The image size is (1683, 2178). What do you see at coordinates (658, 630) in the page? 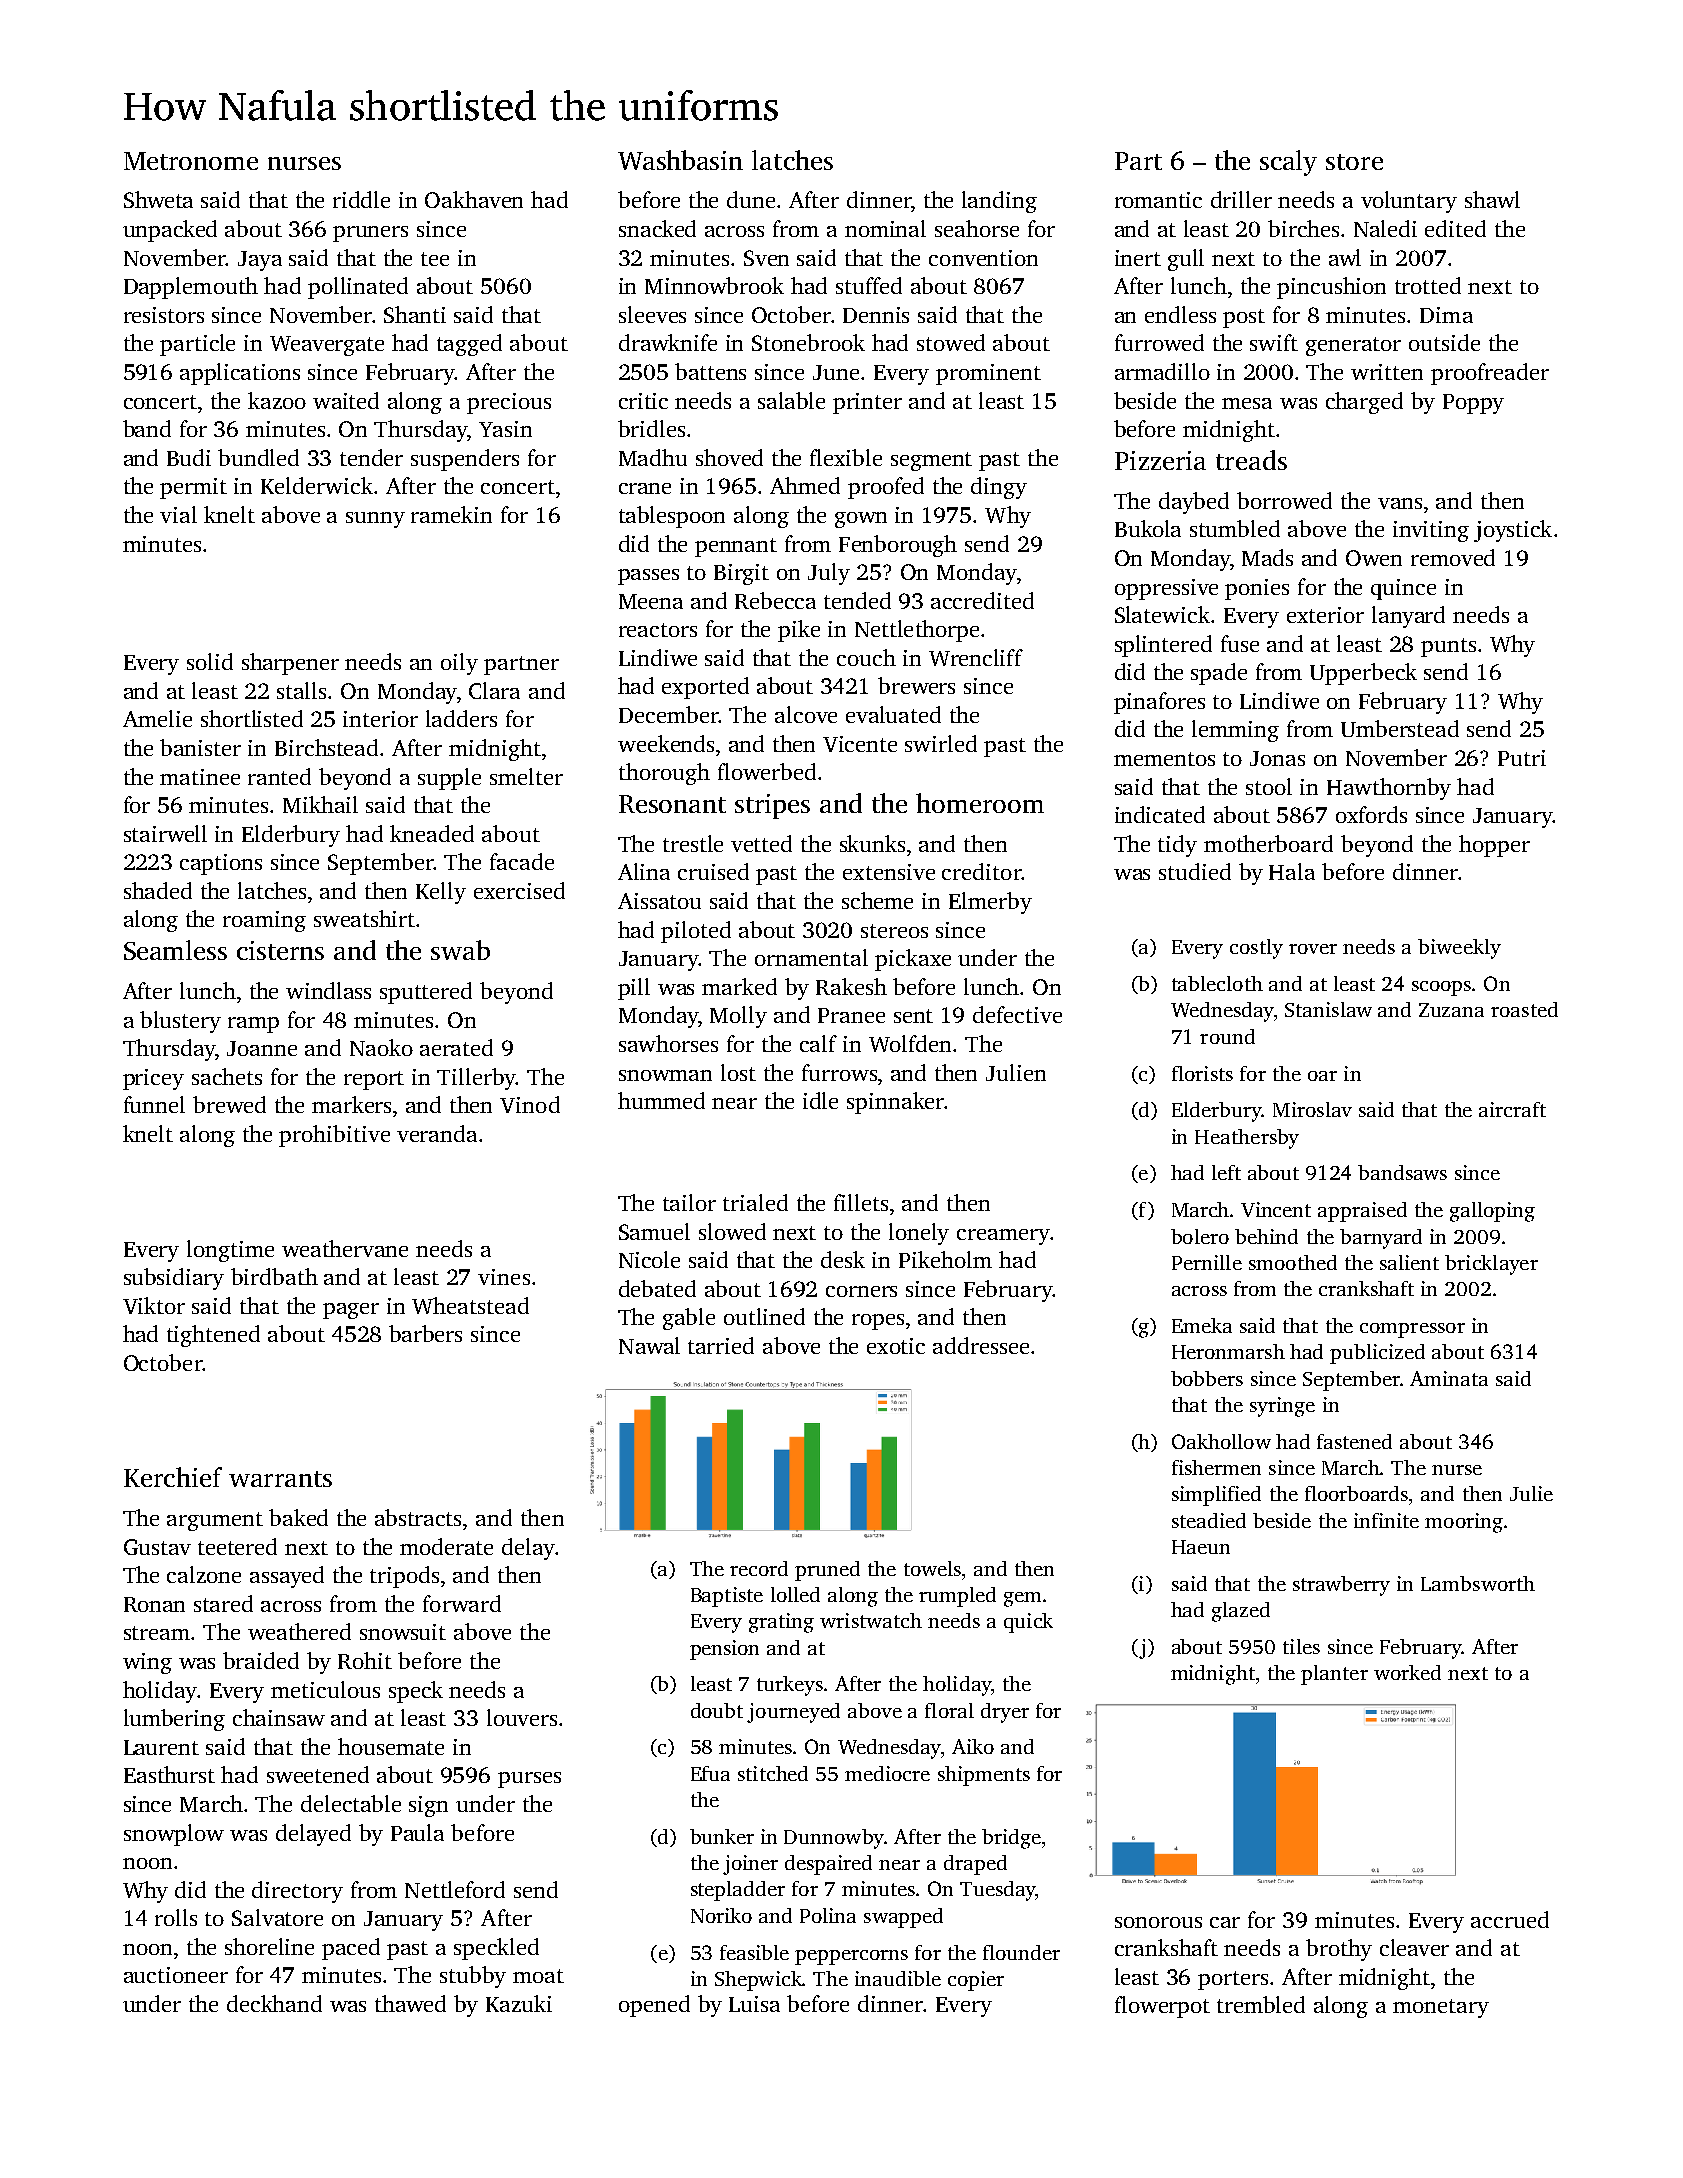
I see `reactors` at bounding box center [658, 630].
